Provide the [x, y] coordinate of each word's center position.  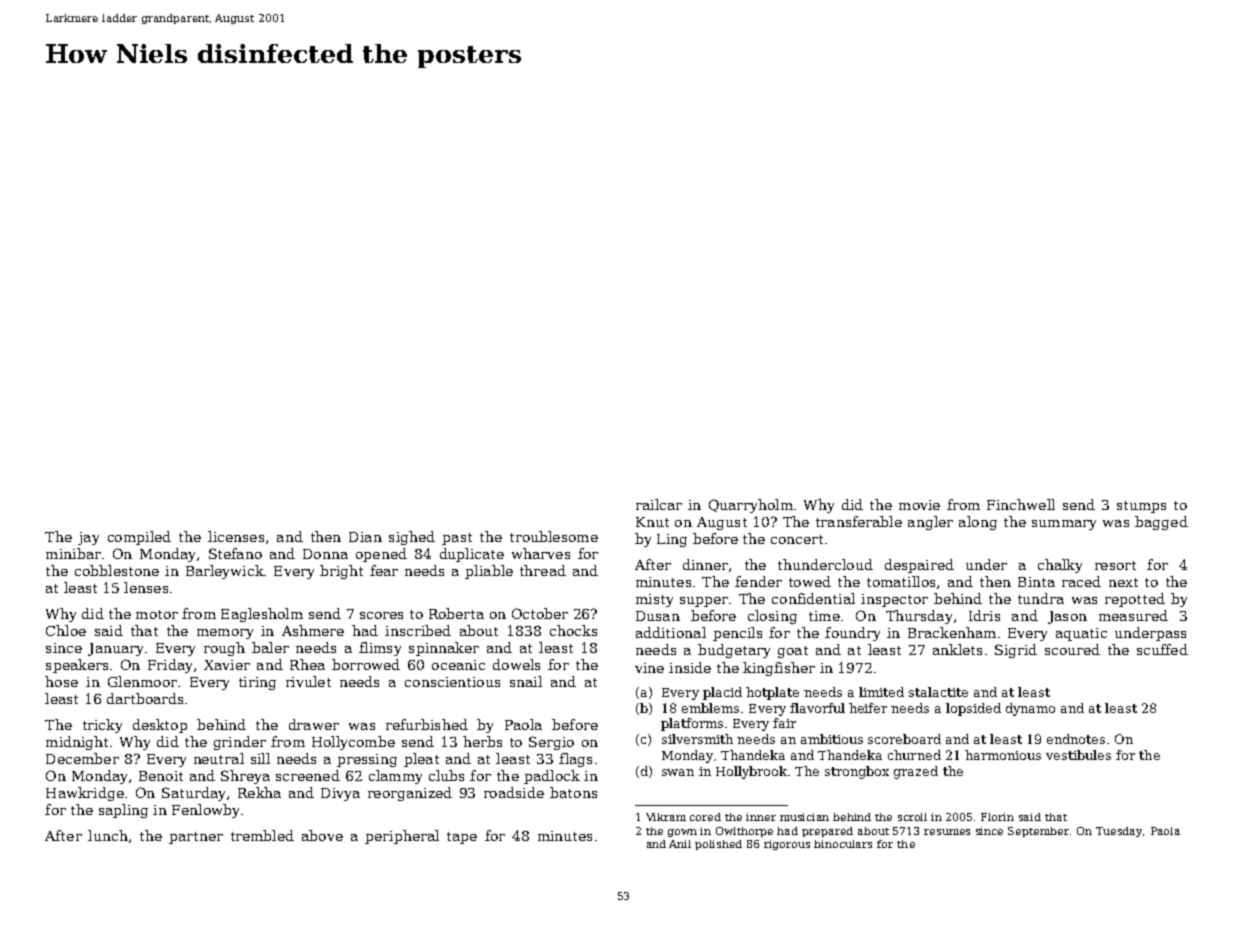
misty [654, 600]
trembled [262, 835]
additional [671, 632]
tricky [102, 726]
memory [225, 634]
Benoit [161, 776]
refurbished [427, 724]
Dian [365, 537]
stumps [1141, 507]
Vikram [666, 817]
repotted [1135, 600]
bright [341, 572]
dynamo [1030, 709]
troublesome [554, 536]
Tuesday [1119, 832]
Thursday [919, 617]
